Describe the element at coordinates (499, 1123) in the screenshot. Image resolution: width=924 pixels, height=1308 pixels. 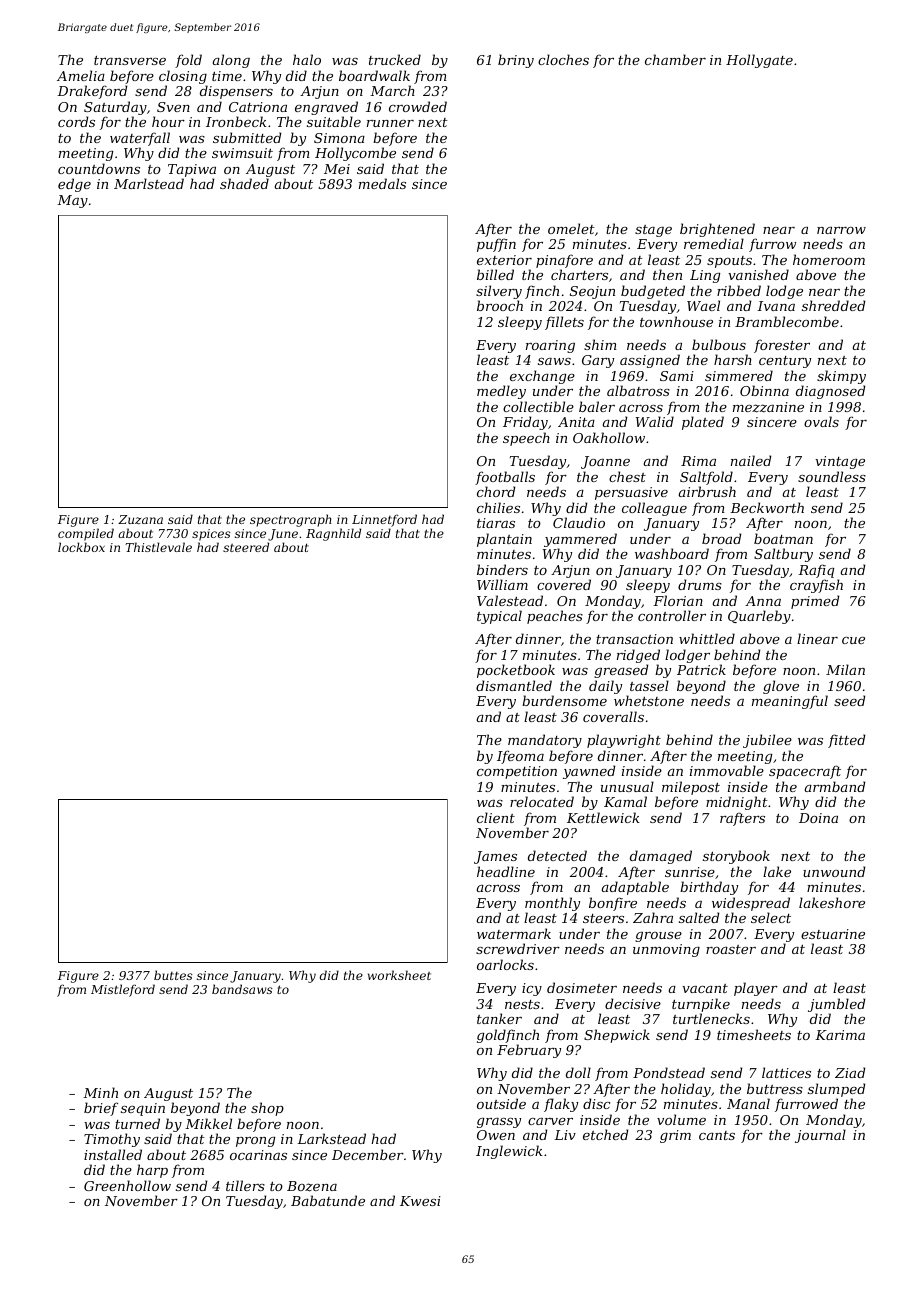
I see `grassy` at that location.
